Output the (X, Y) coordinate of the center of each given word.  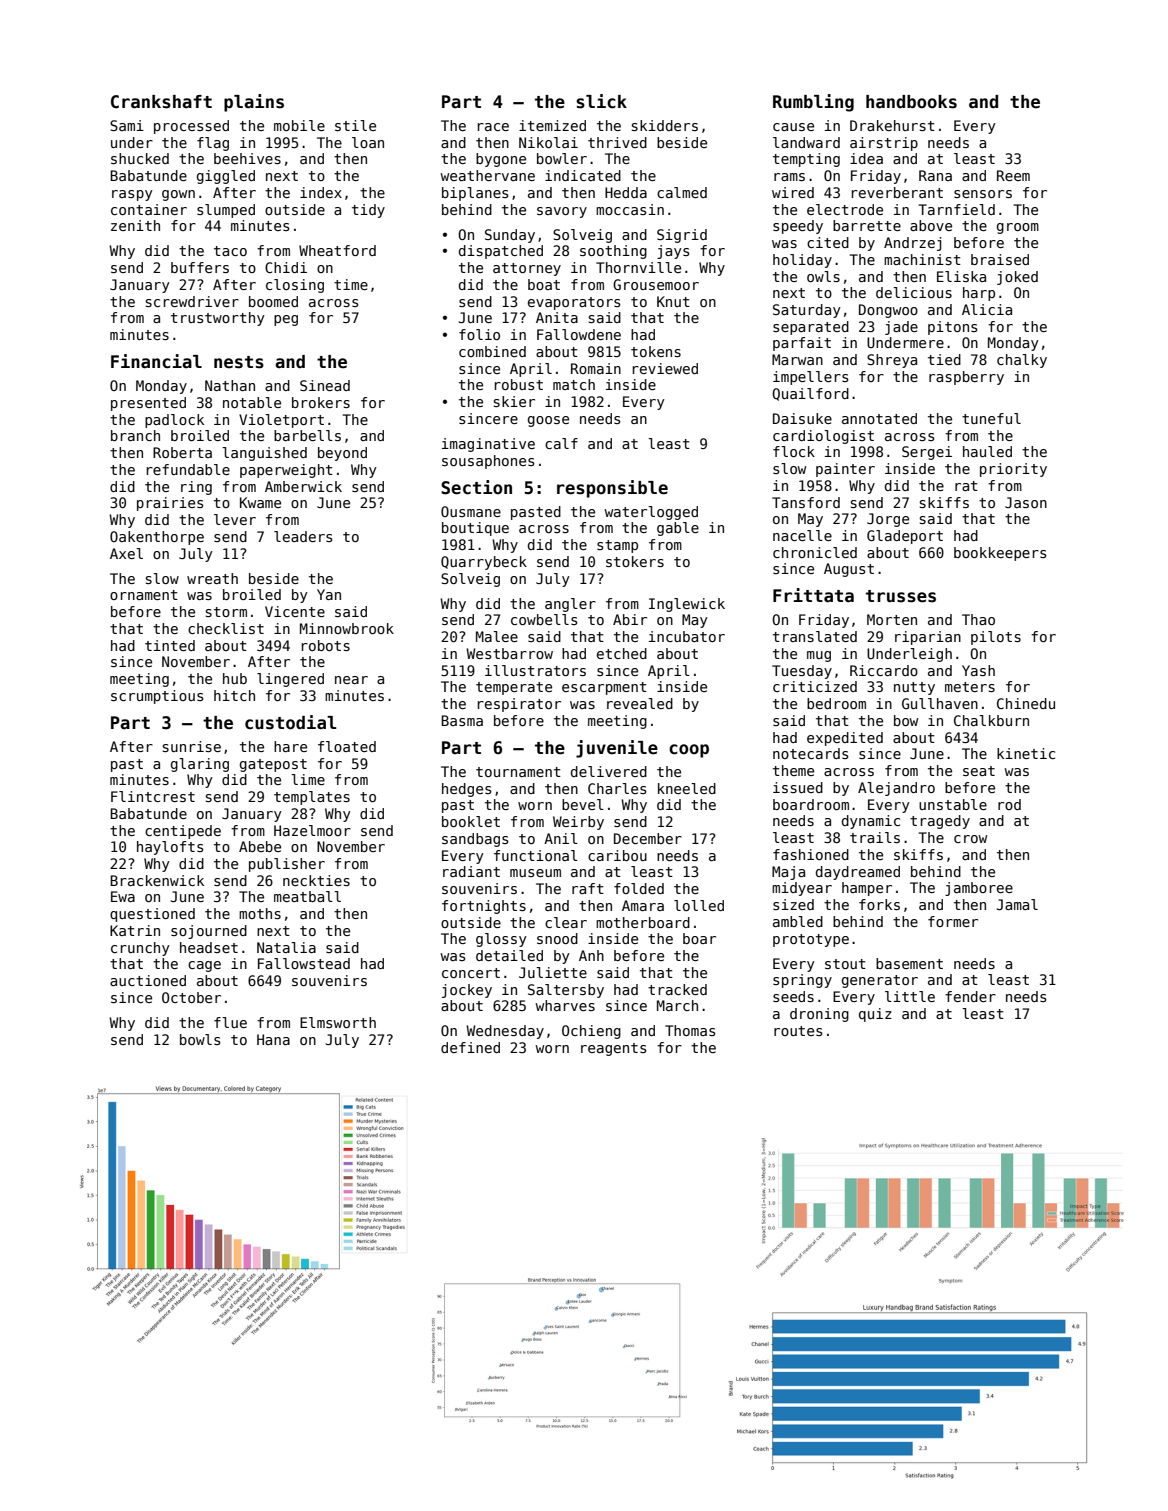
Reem (1013, 175)
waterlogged (651, 513)
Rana (935, 175)
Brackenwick (157, 880)
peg (286, 320)
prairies (170, 504)
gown (178, 195)
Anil (561, 838)
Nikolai (548, 142)
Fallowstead (304, 963)
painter (845, 470)
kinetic (1026, 753)
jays (673, 252)
